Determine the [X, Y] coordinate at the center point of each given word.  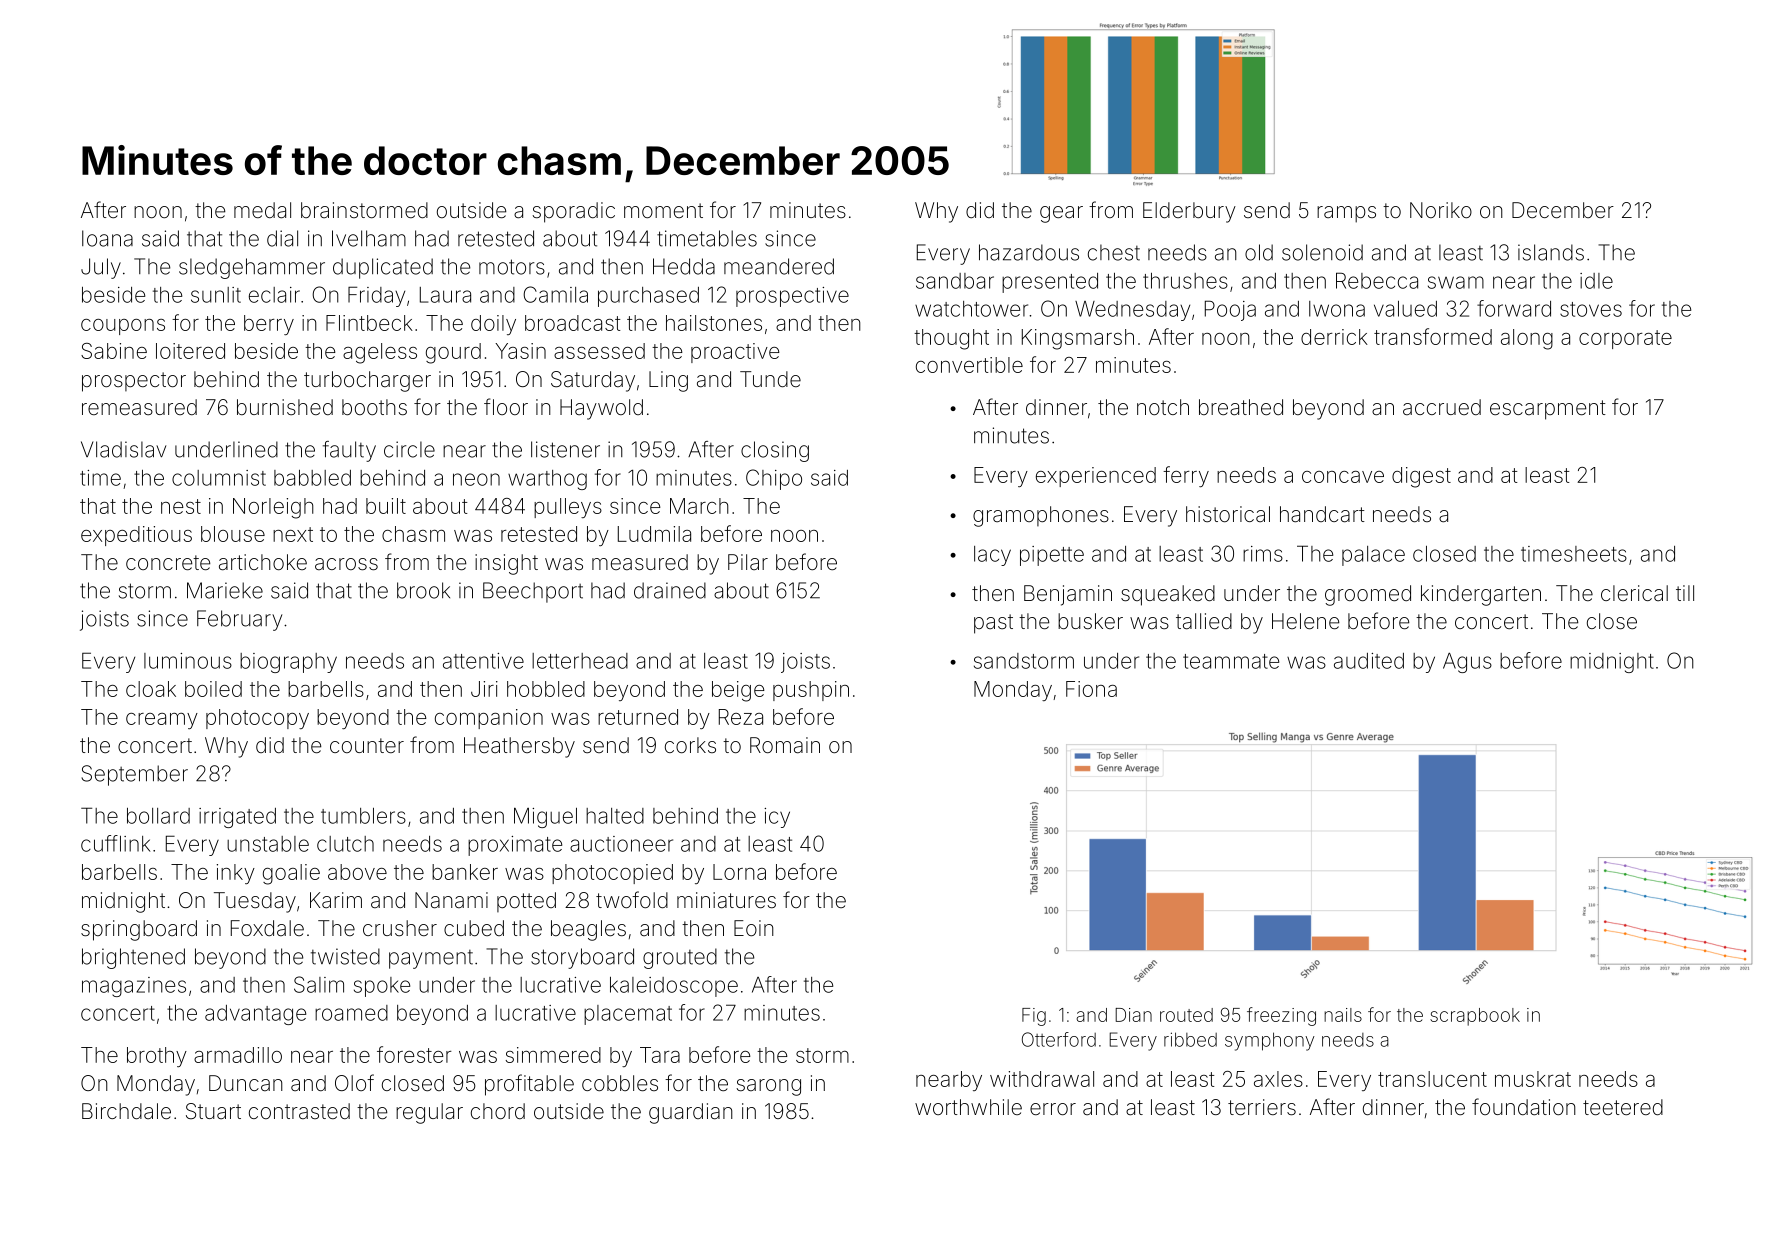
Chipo [774, 479]
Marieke [225, 590]
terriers [1262, 1107]
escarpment [1548, 410]
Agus [1467, 663]
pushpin [811, 691]
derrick [1334, 337]
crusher [400, 928]
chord [498, 1111]
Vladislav [123, 449]
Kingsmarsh [1078, 339]
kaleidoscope [674, 987]
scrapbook [1475, 1017]
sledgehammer [252, 268]
